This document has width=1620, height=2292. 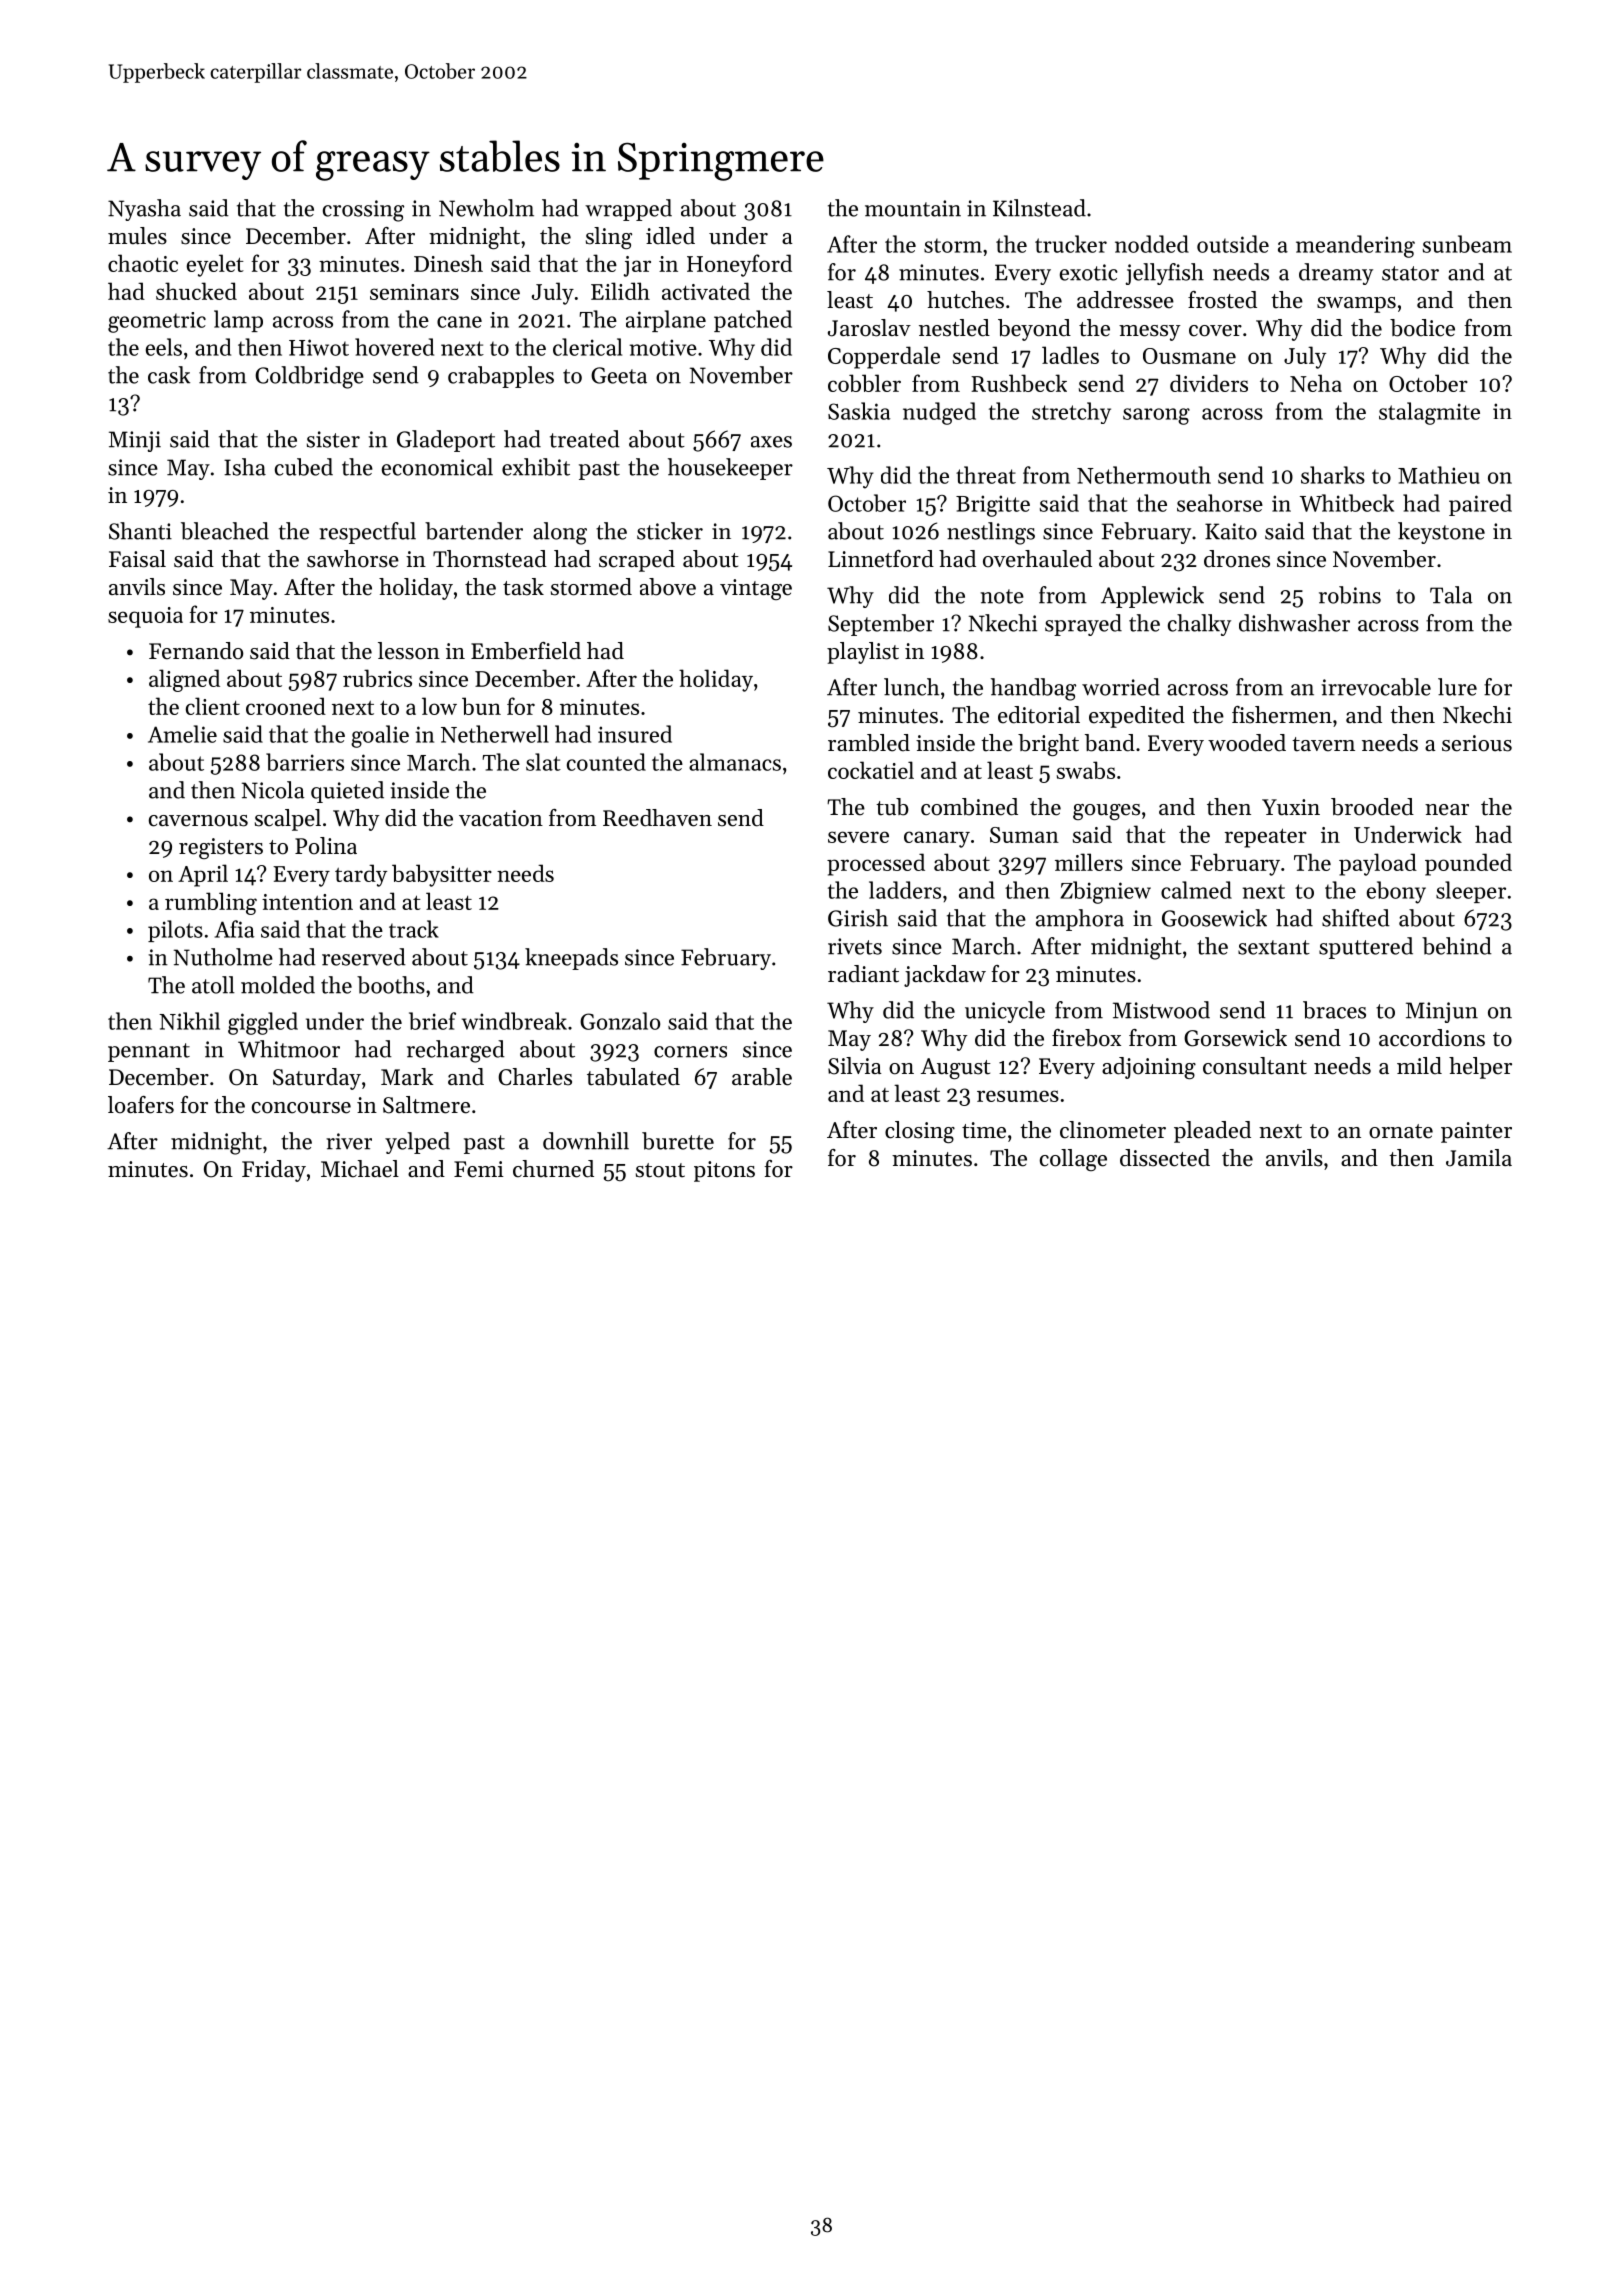 I want to click on Neha, so click(x=1316, y=383).
